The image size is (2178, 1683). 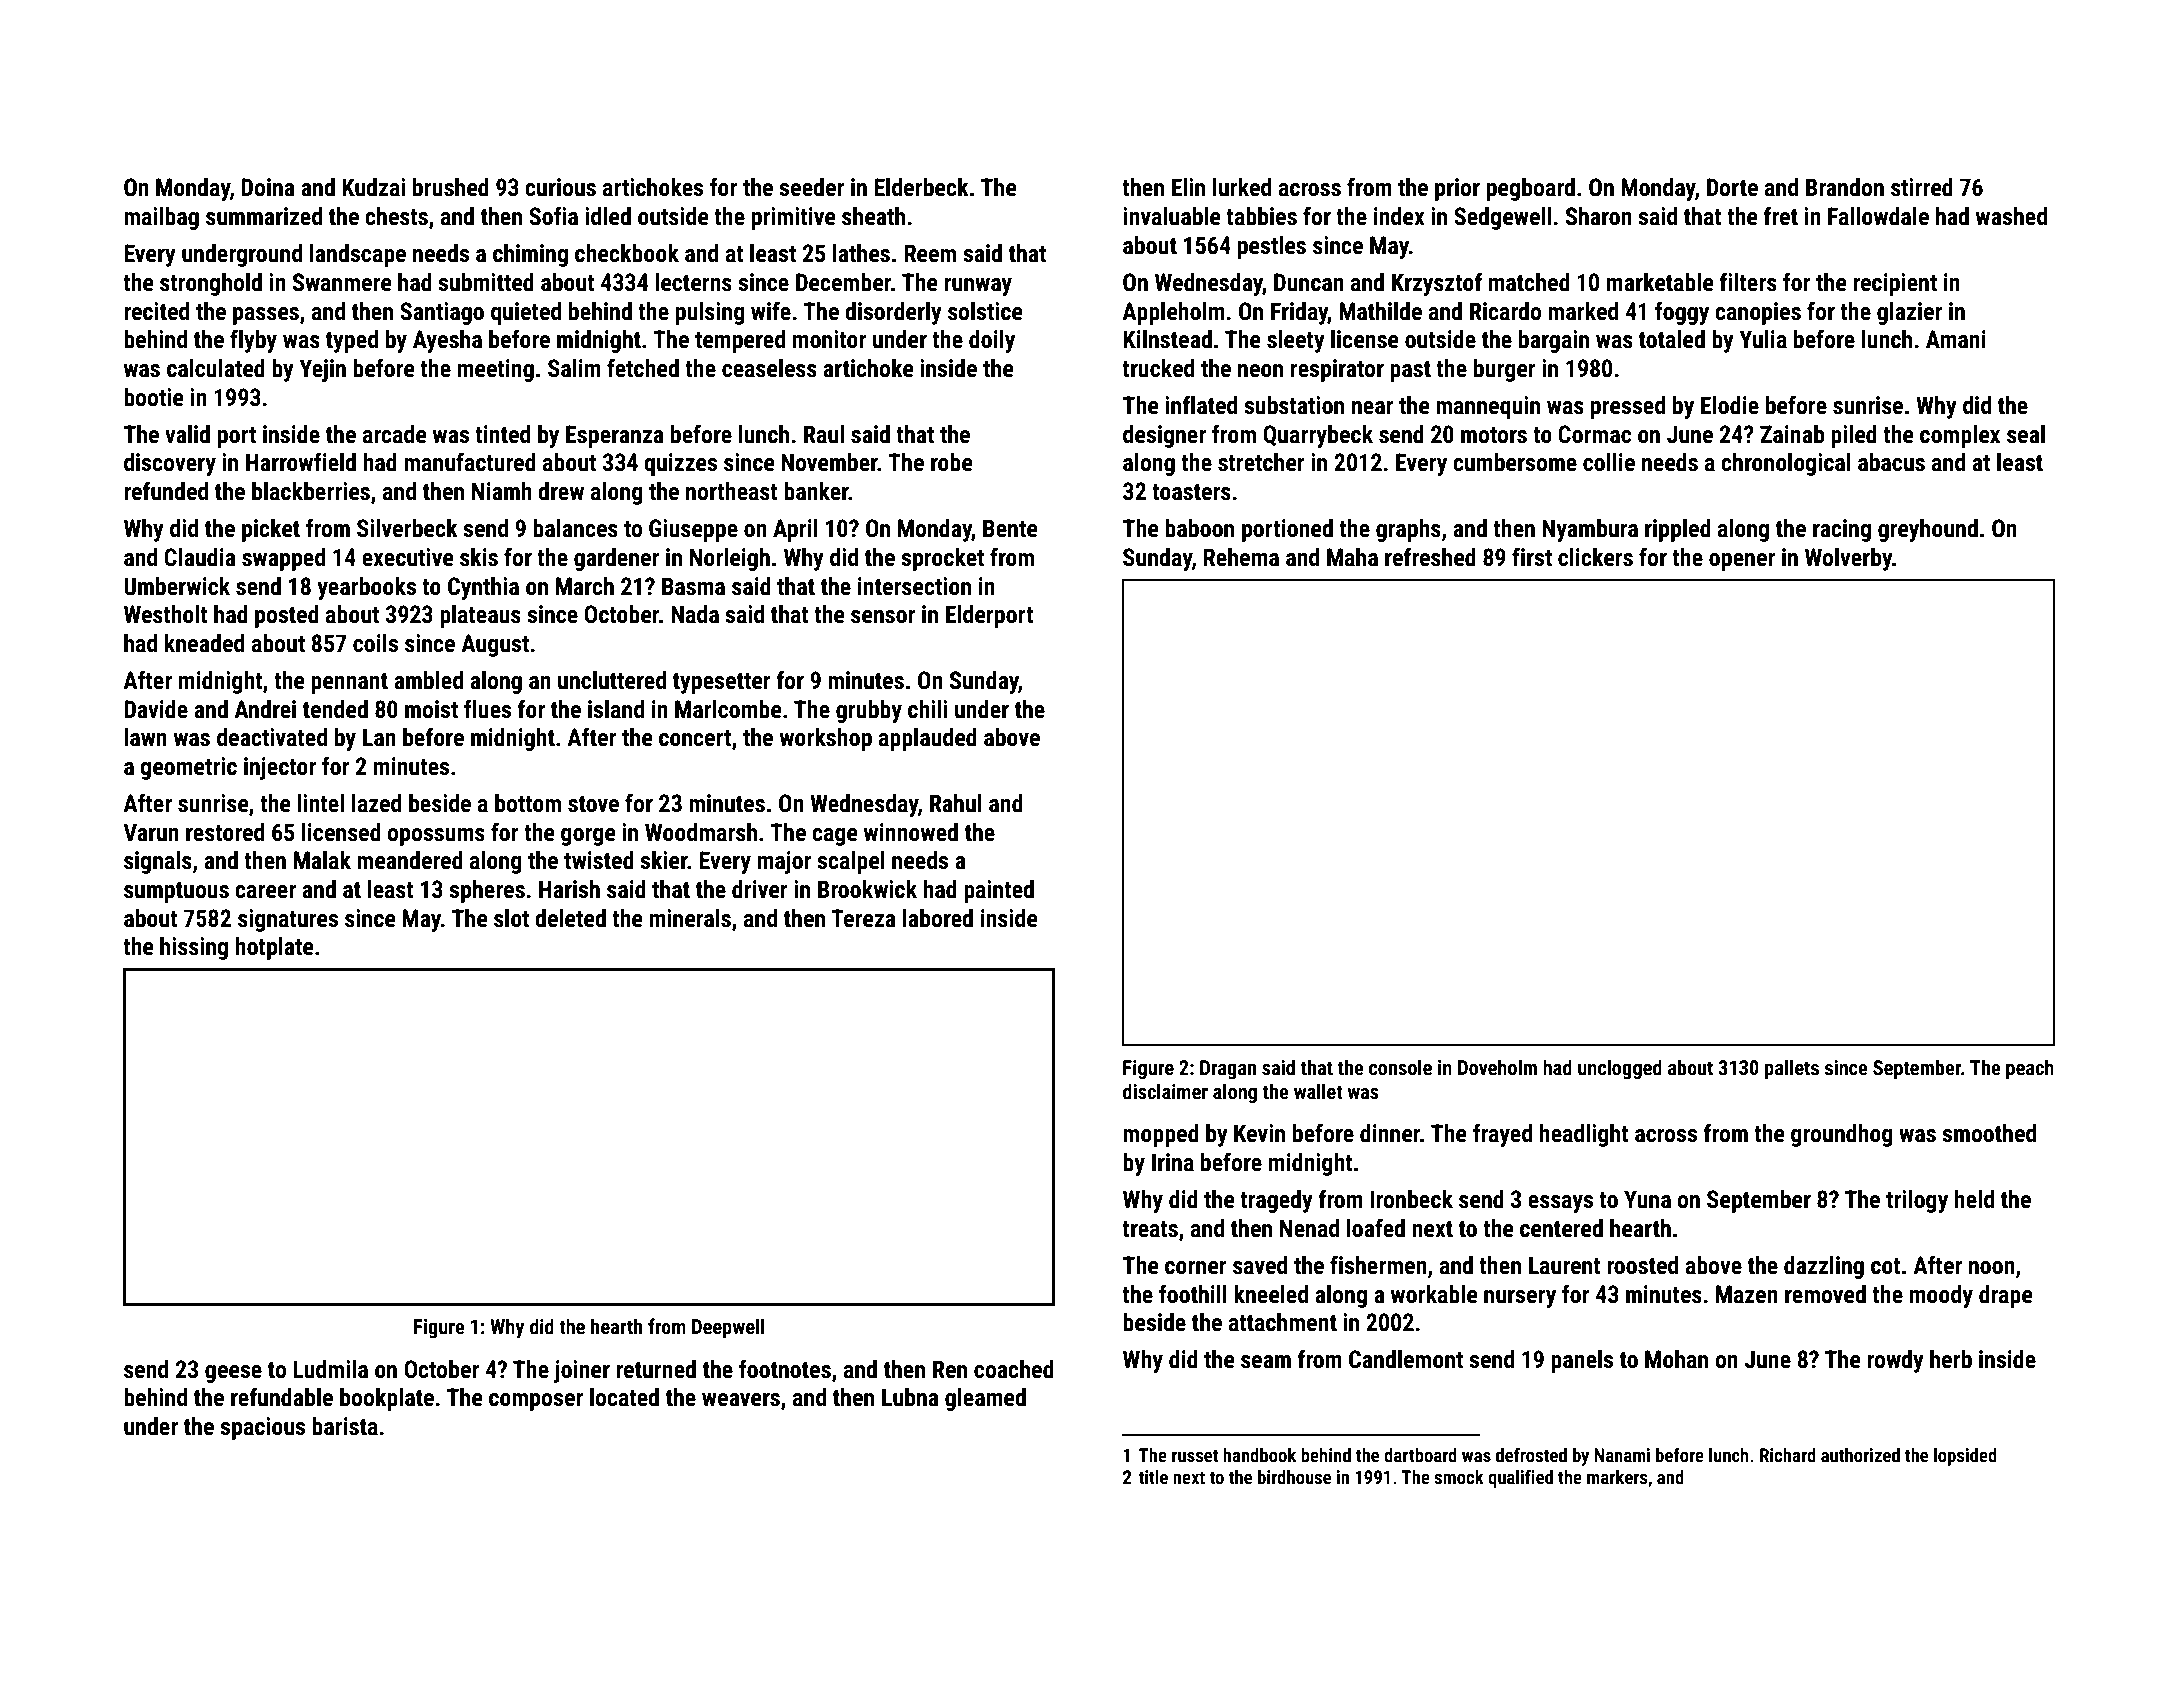 What do you see at coordinates (1845, 187) in the screenshot?
I see `Brandon` at bounding box center [1845, 187].
